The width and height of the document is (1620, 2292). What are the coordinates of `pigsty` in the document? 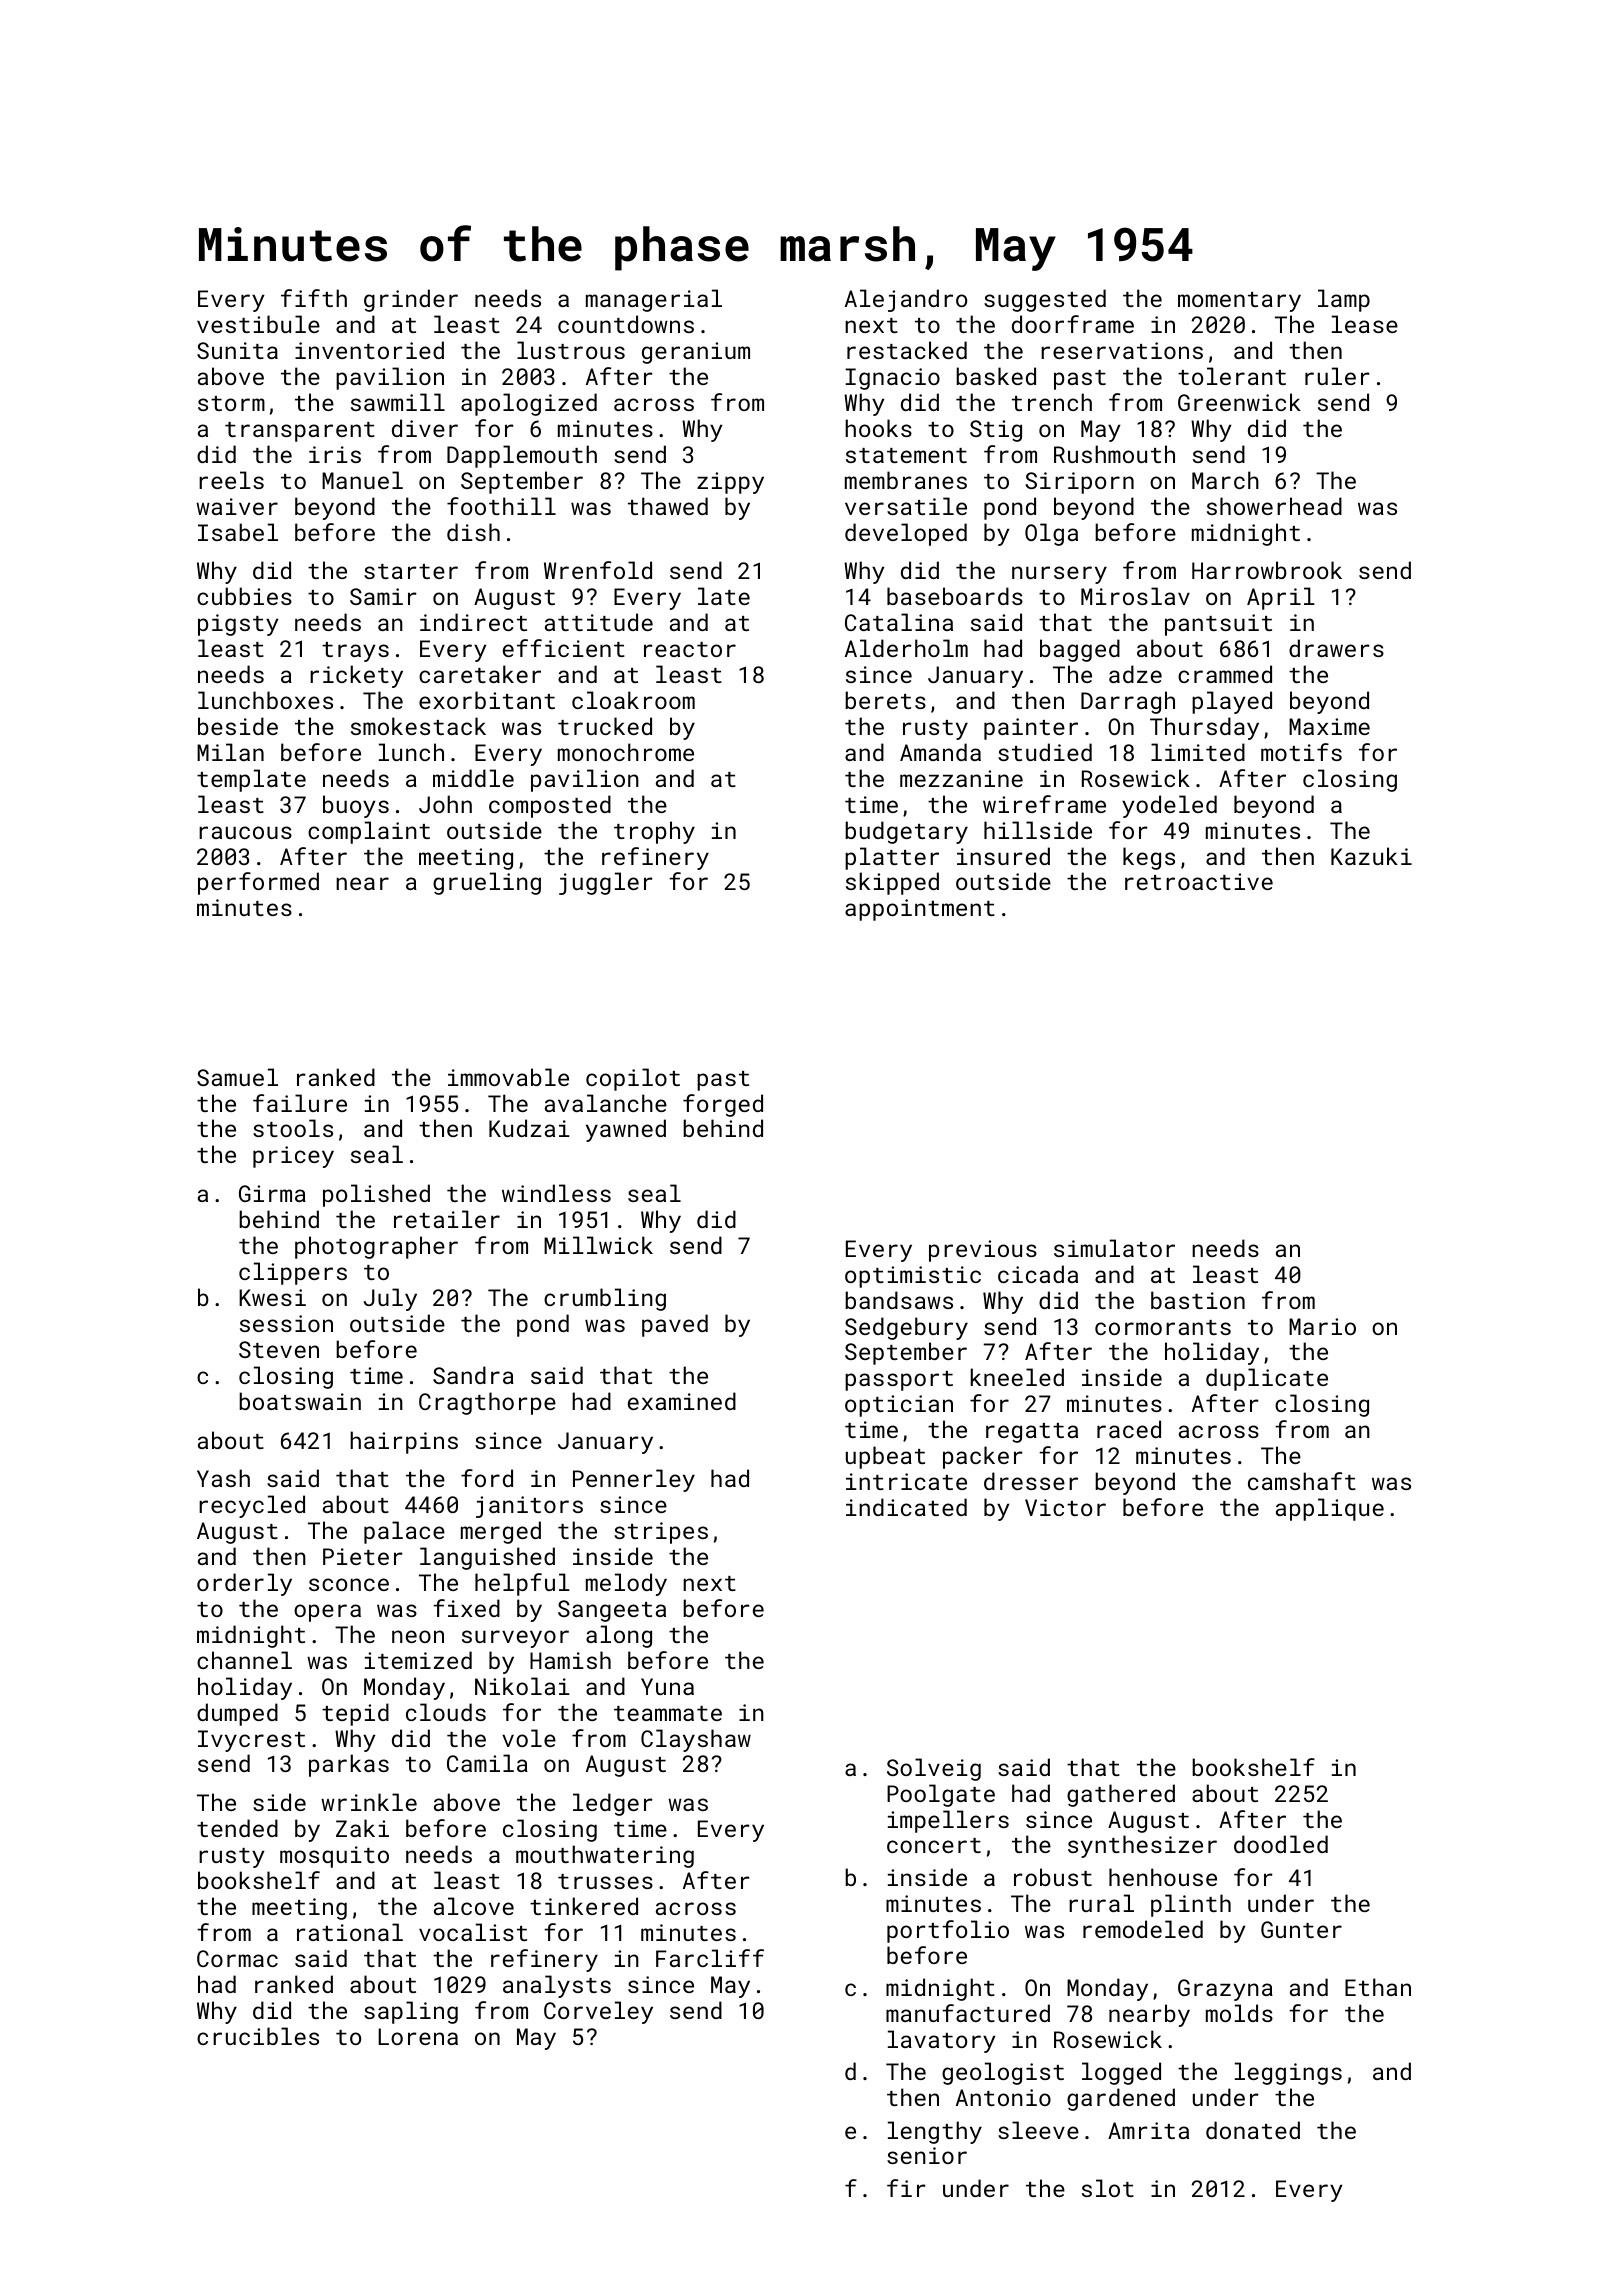 It's located at (238, 625).
